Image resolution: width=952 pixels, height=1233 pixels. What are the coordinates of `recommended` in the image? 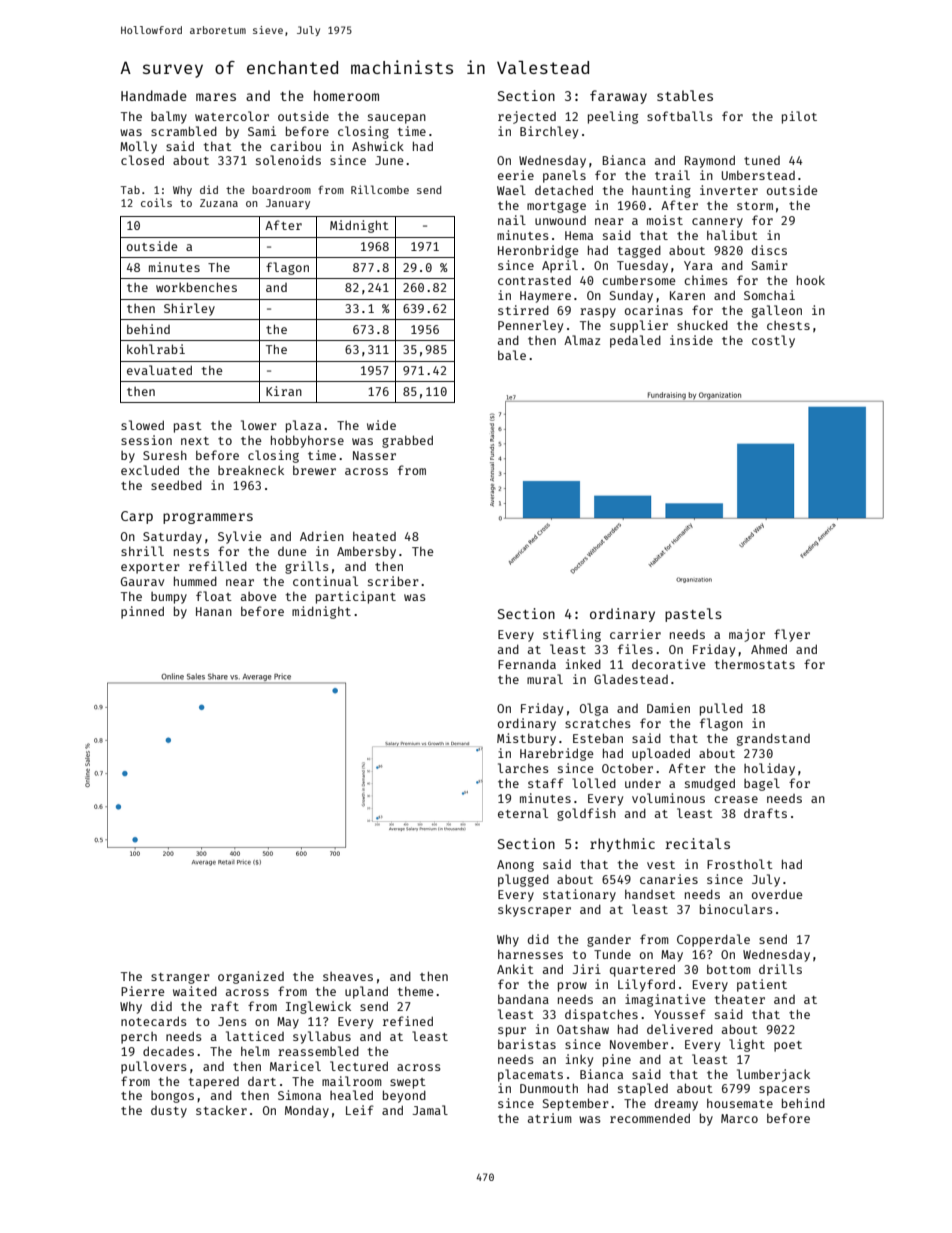 It's located at (650, 1118).
